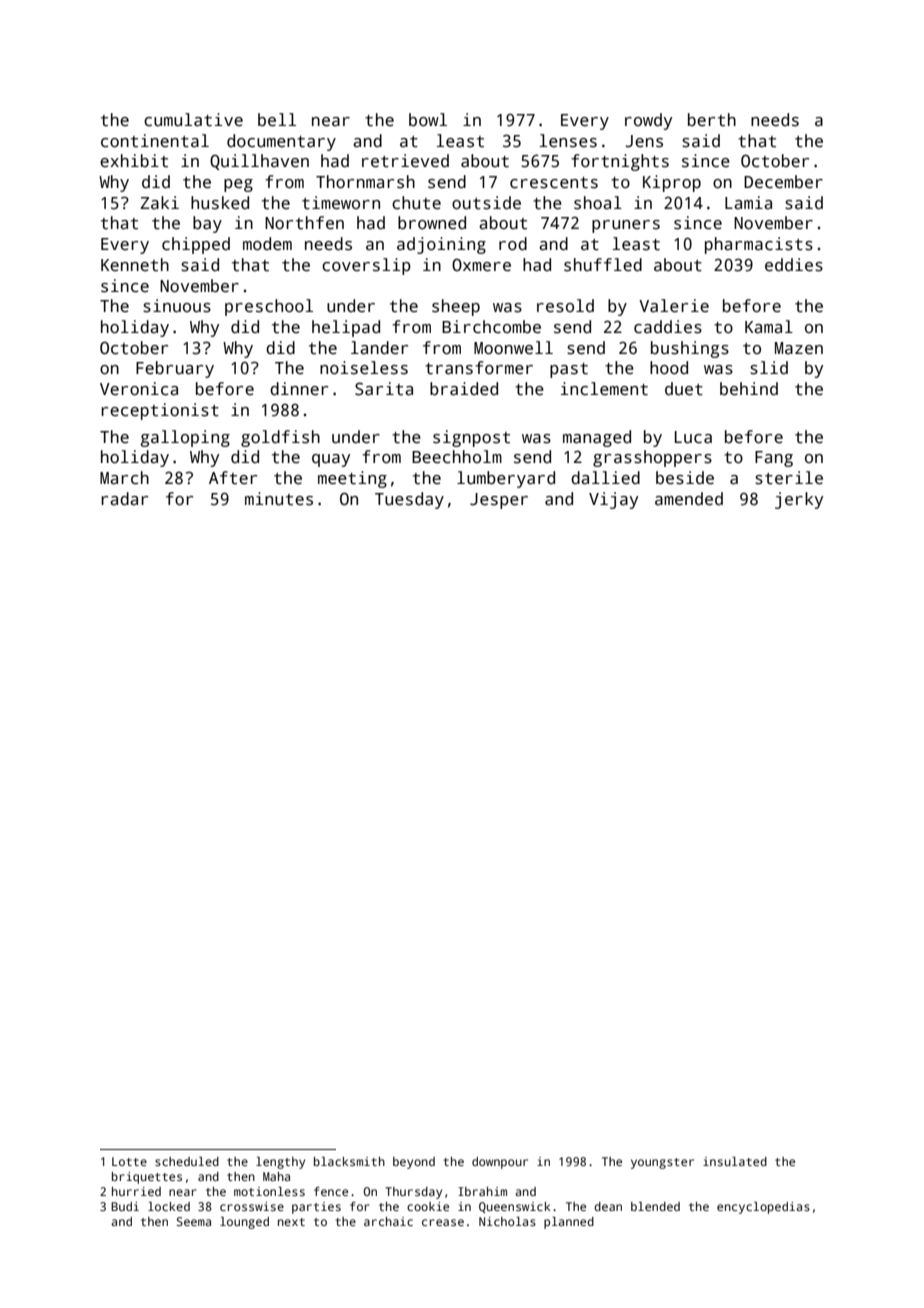 This screenshot has height=1308, width=924. What do you see at coordinates (712, 120) in the screenshot?
I see `berth` at bounding box center [712, 120].
